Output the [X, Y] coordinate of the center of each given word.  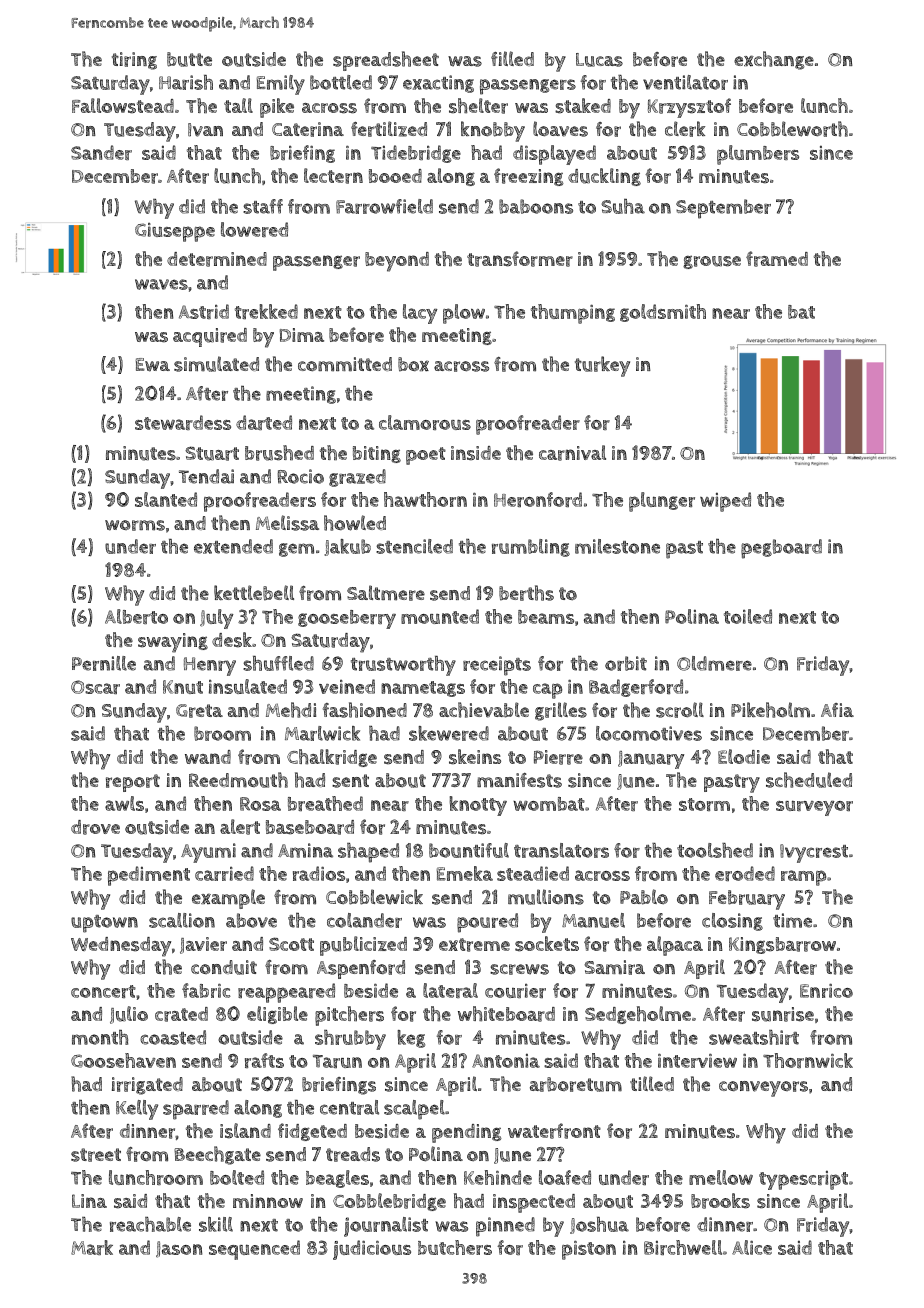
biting [377, 454]
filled [512, 58]
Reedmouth [238, 780]
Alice [752, 1247]
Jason [179, 1249]
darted [264, 422]
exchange [774, 60]
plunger [662, 502]
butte [189, 59]
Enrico [826, 990]
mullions [546, 897]
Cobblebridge [389, 1202]
